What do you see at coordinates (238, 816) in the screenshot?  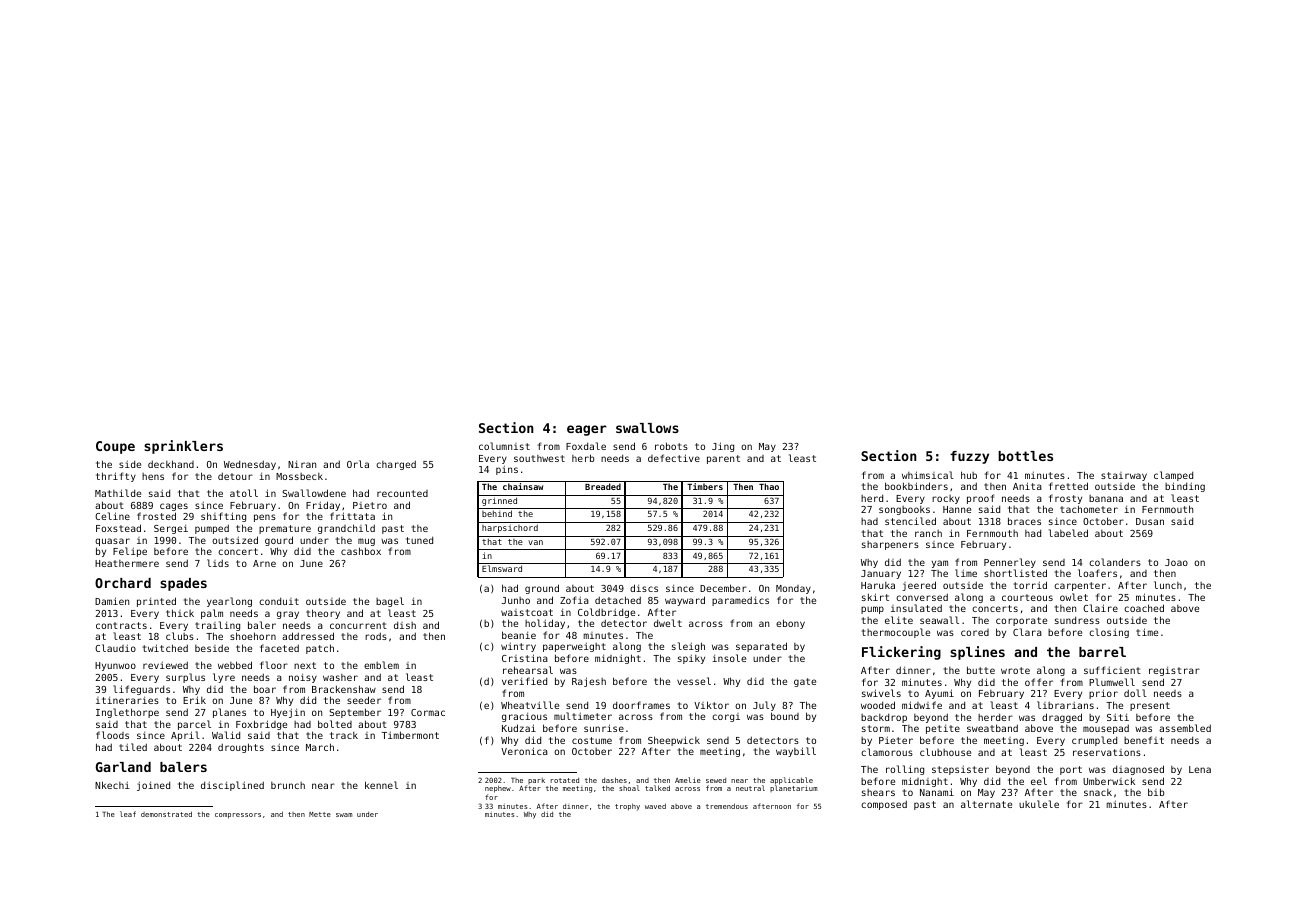 I see `compressors` at bounding box center [238, 816].
